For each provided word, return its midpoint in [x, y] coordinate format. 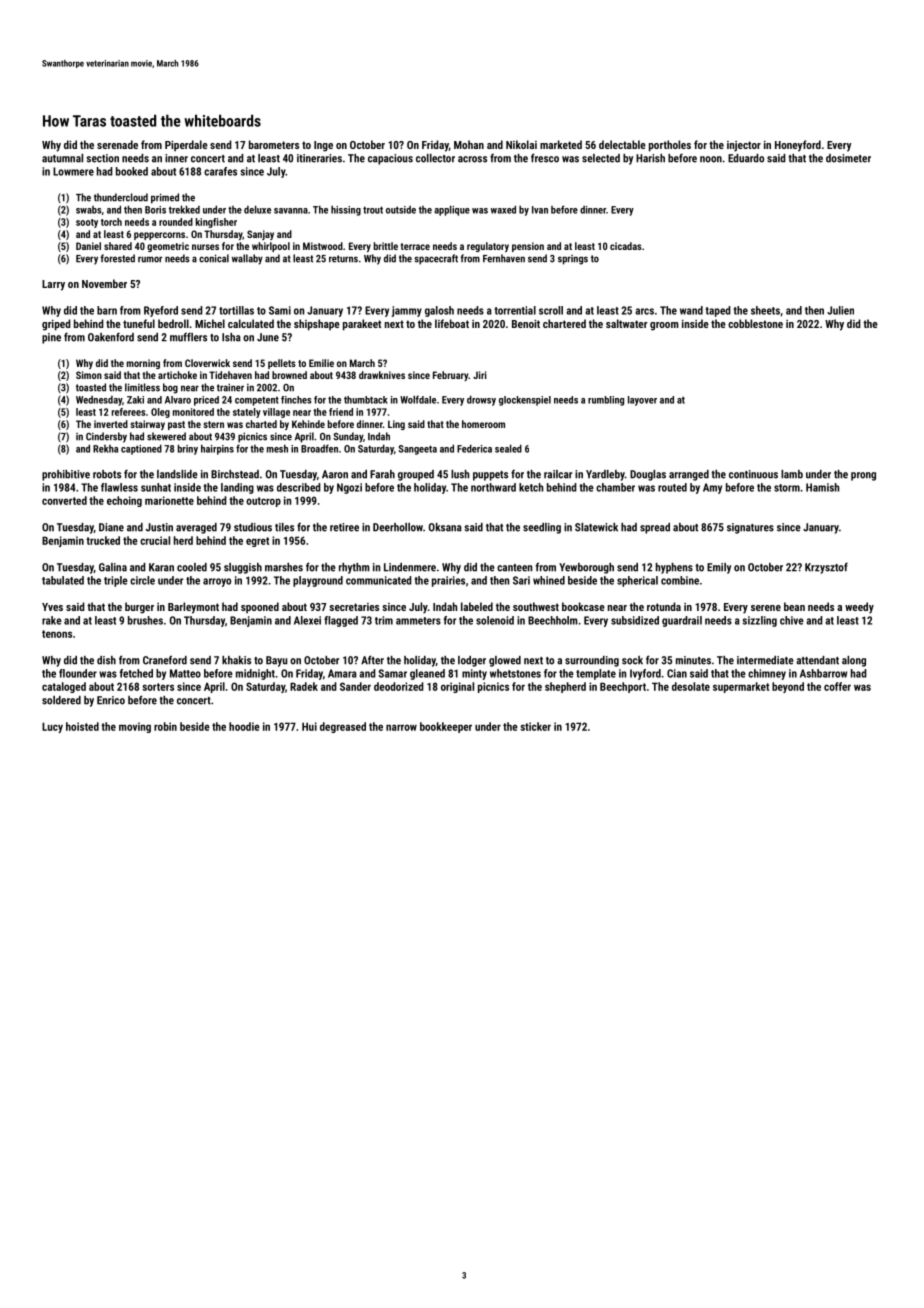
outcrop [263, 502]
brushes [145, 620]
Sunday [348, 437]
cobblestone [755, 323]
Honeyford [798, 146]
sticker [535, 726]
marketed [561, 144]
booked [132, 171]
